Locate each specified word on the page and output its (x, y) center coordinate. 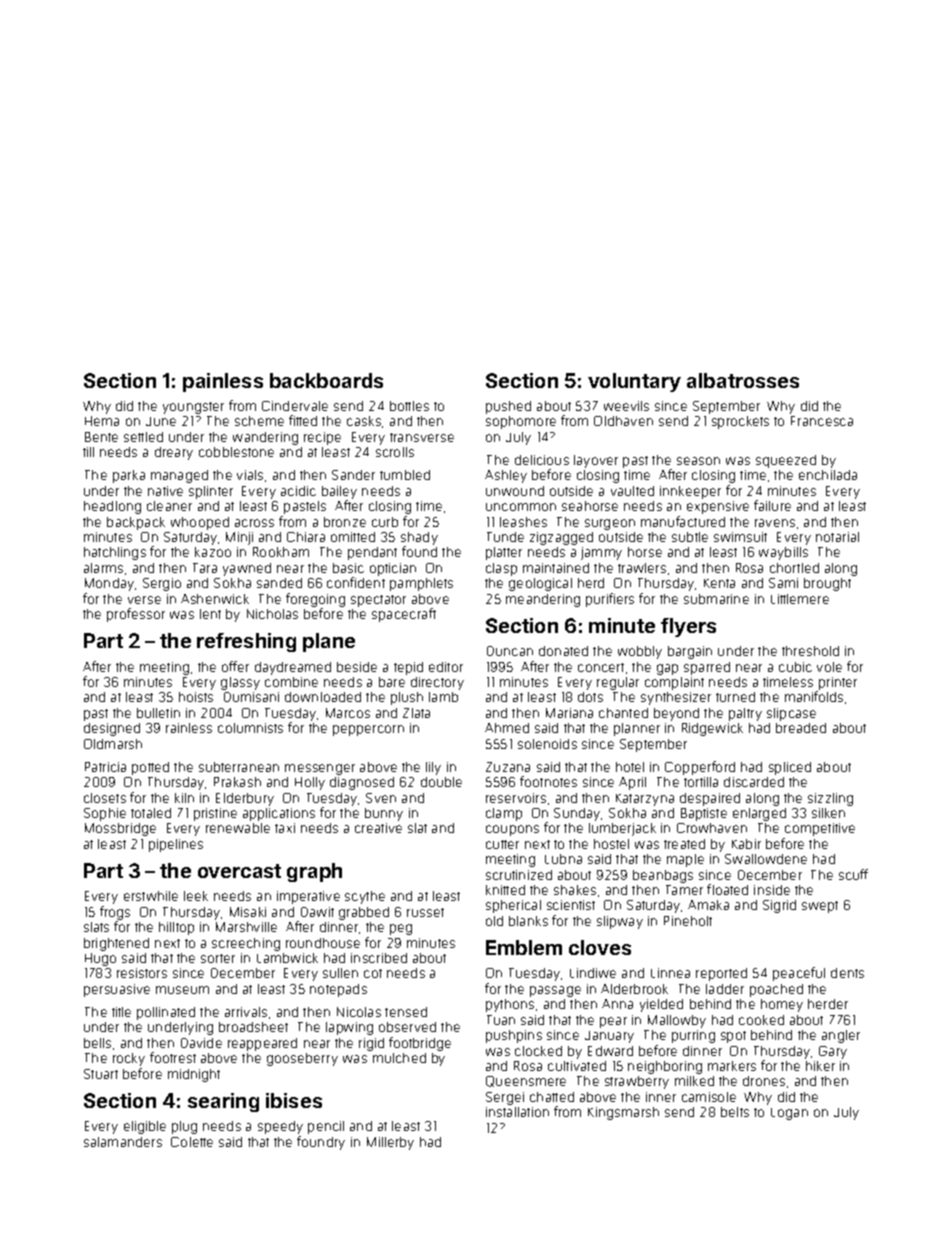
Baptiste (704, 814)
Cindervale (295, 406)
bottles (409, 406)
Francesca (822, 421)
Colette (192, 1142)
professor (136, 615)
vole (829, 667)
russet (425, 912)
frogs (115, 913)
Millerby (390, 1143)
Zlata (416, 713)
